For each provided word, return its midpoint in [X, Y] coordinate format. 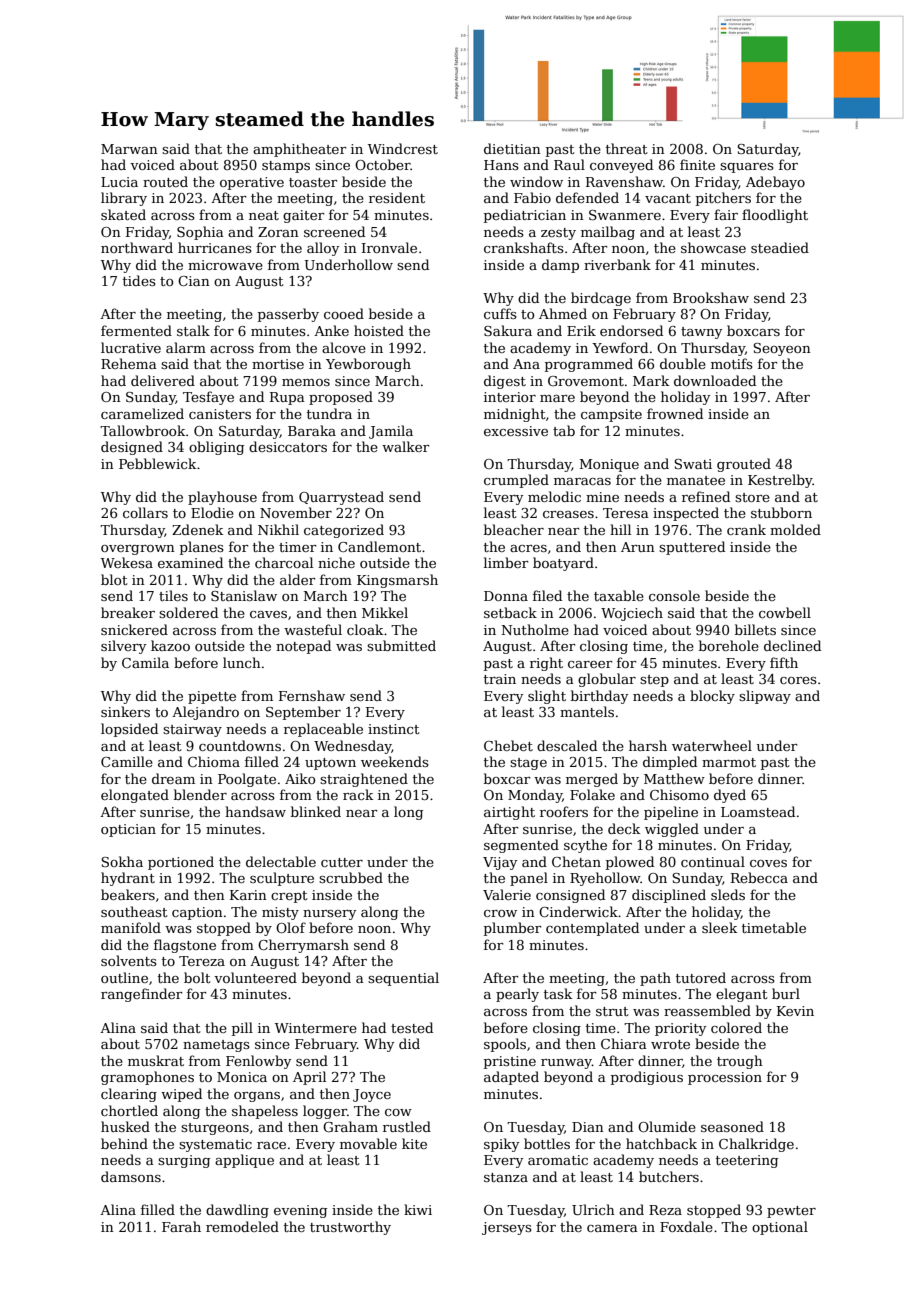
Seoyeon [782, 349]
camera [612, 1228]
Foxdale [686, 1226]
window [536, 181]
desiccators [288, 446]
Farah [181, 1226]
